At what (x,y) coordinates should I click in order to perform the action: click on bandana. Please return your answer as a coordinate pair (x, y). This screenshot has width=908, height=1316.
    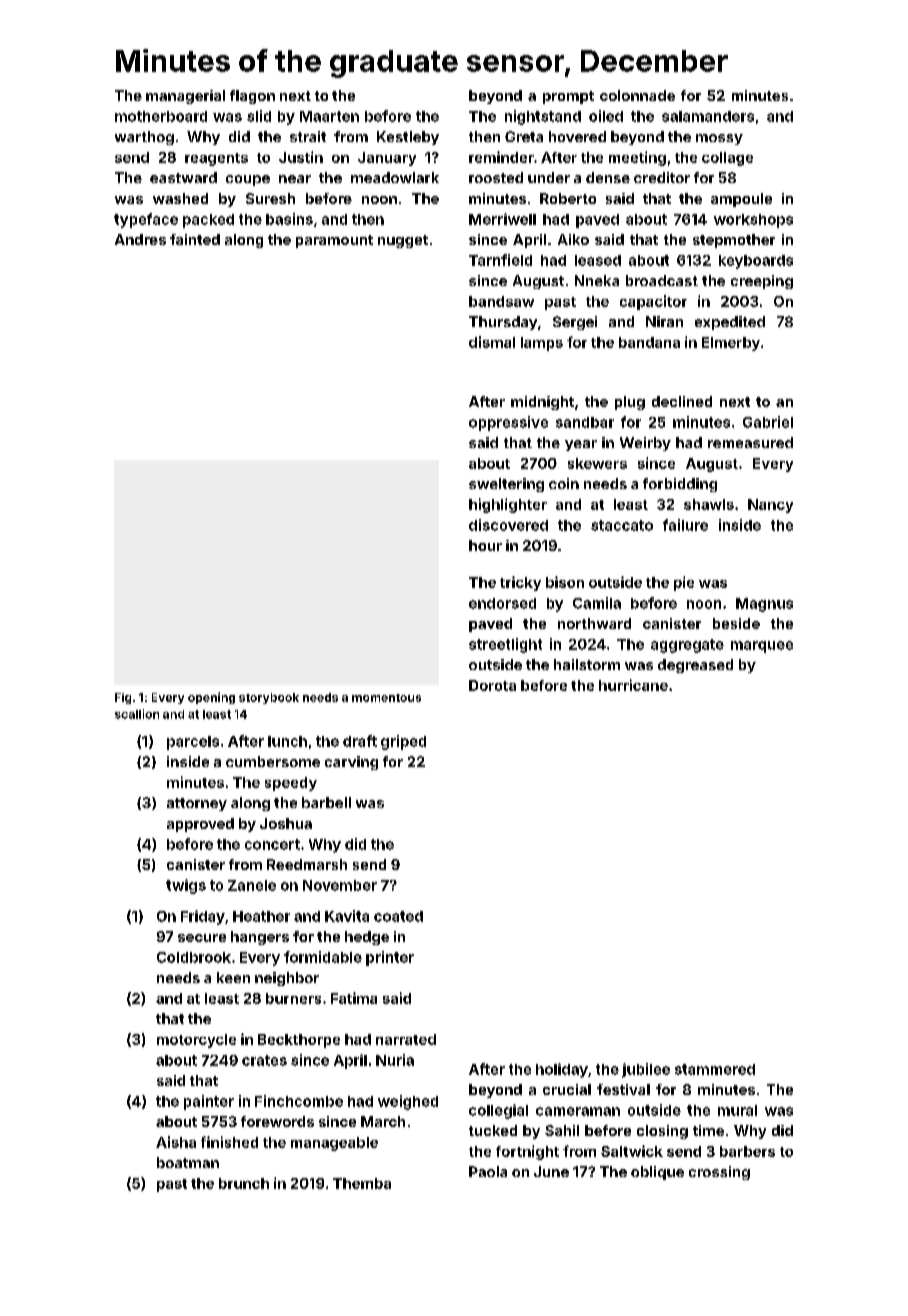
    Looking at the image, I should click on (649, 342).
